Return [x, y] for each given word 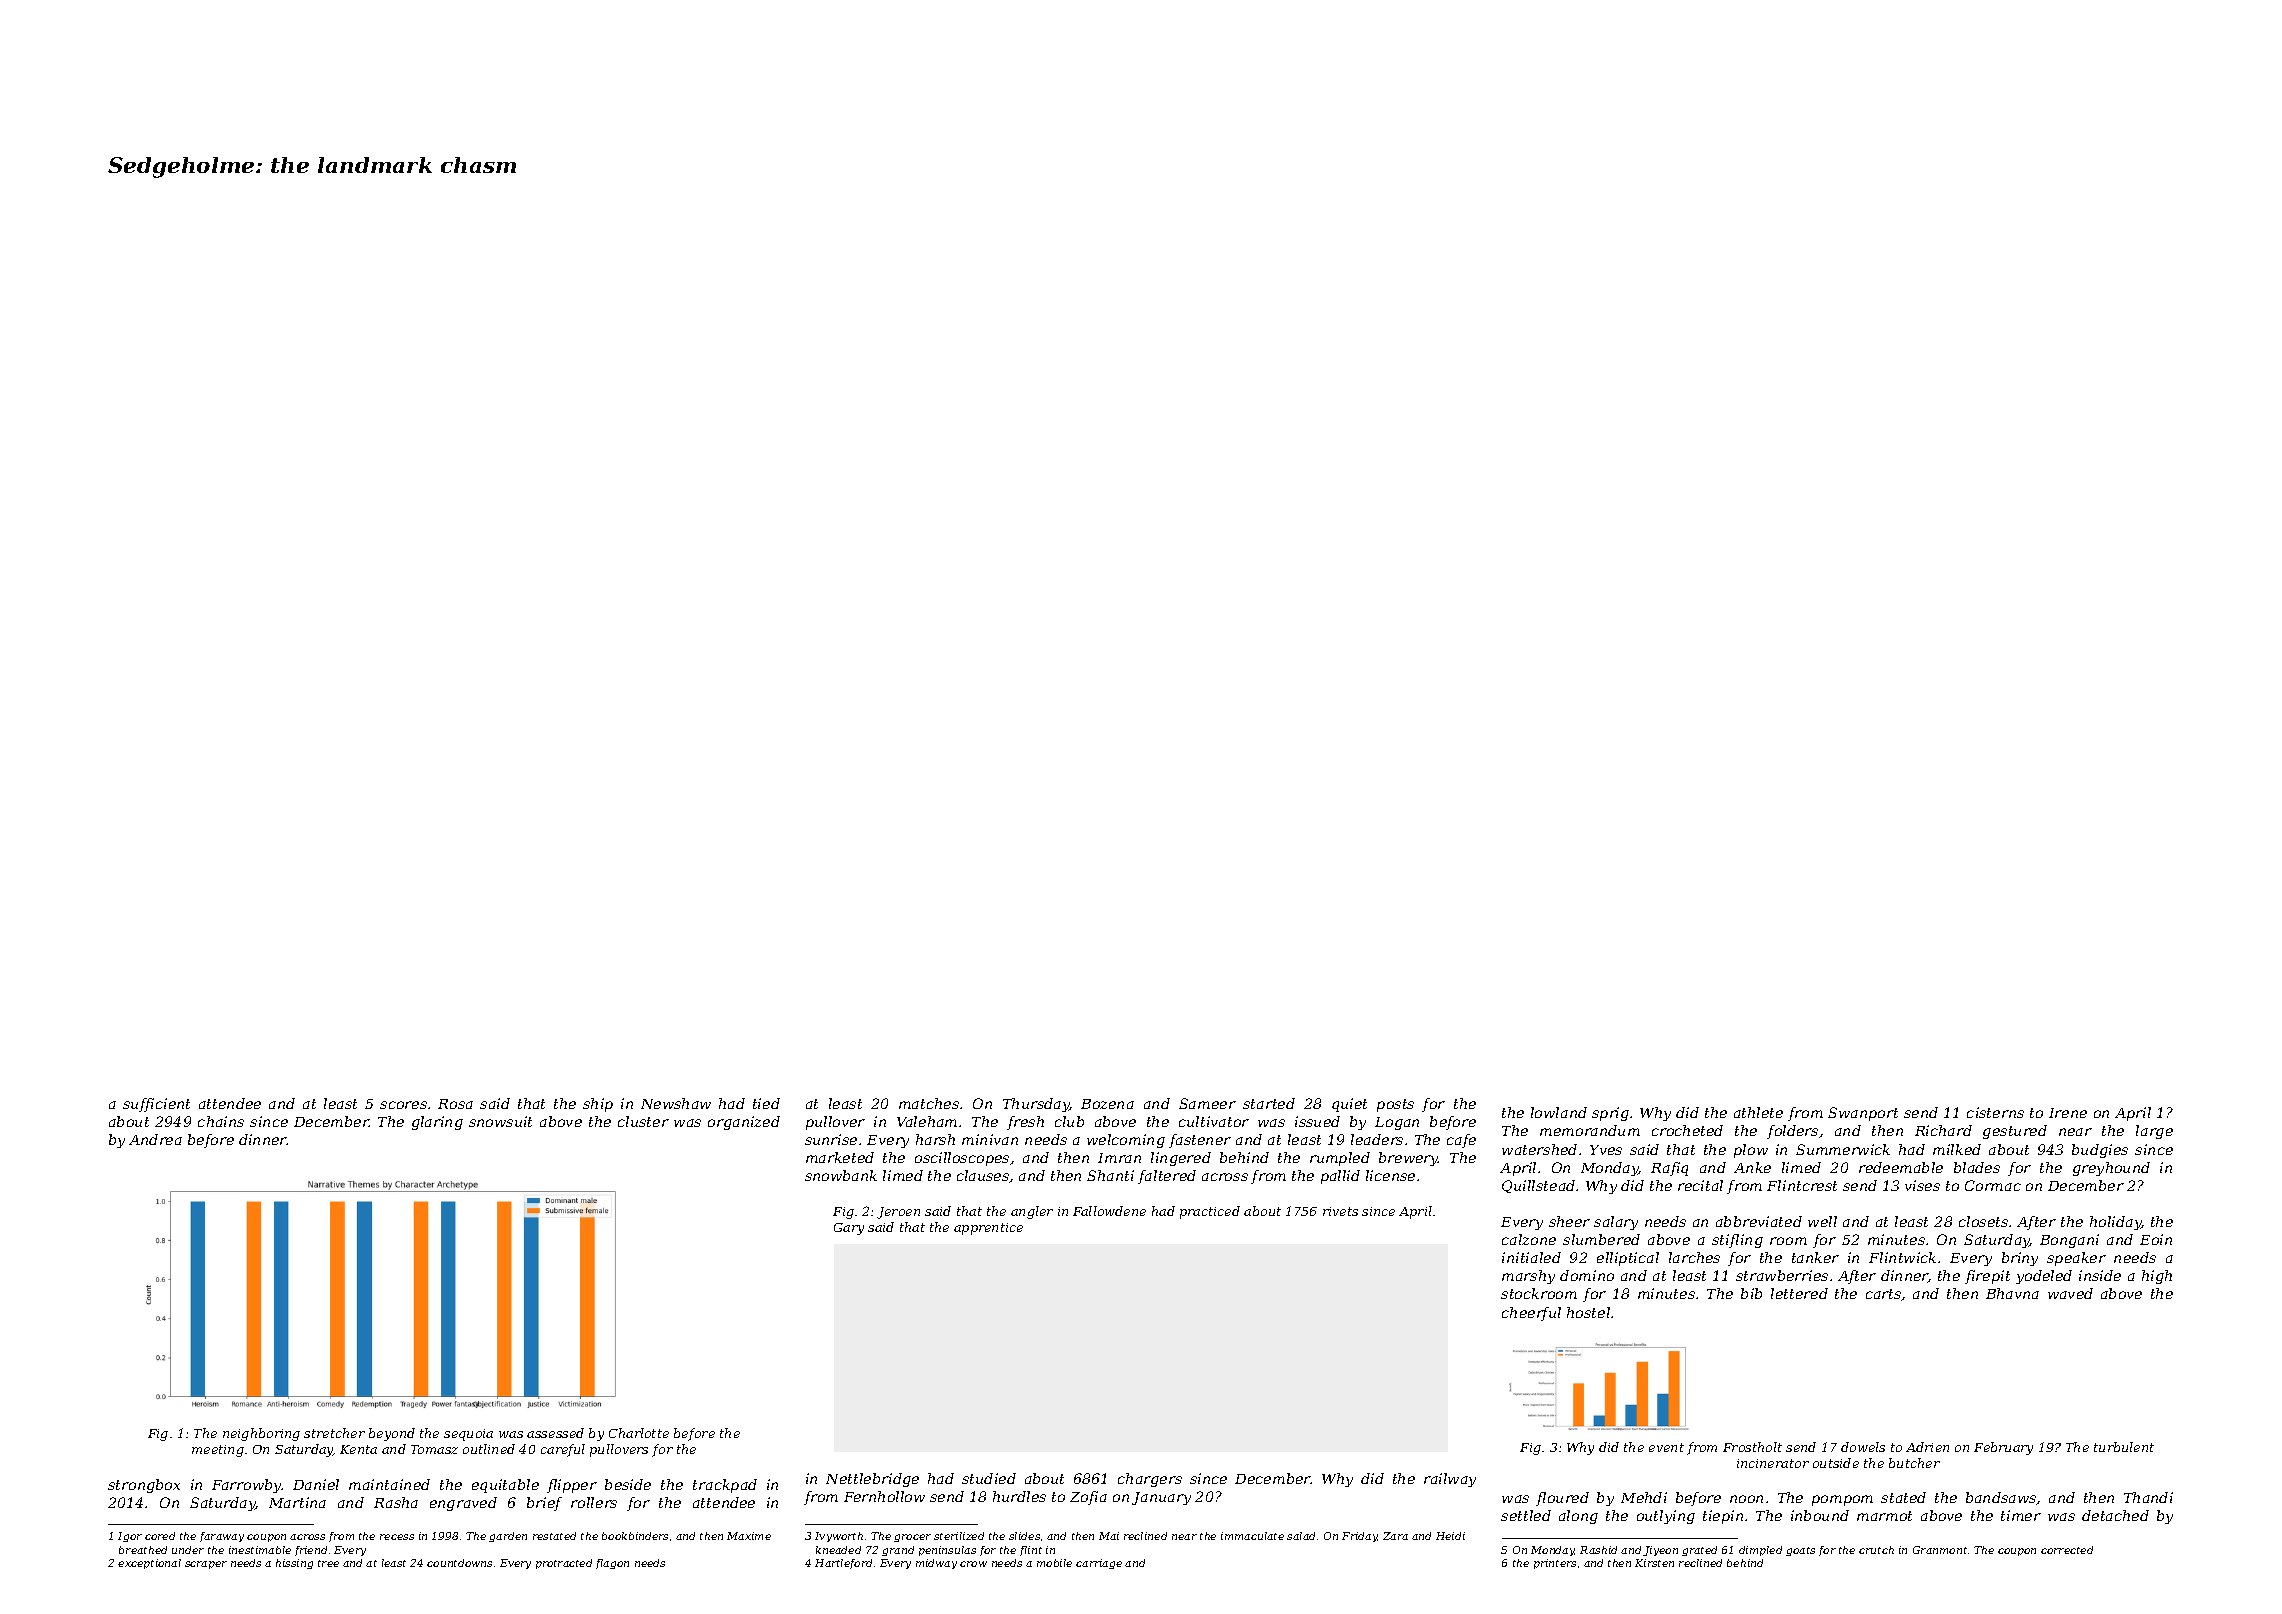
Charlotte [639, 1433]
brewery [1409, 1159]
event [1666, 1447]
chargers [1150, 1480]
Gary [849, 1229]
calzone [1529, 1239]
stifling [1737, 1241]
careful [563, 1450]
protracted [564, 1564]
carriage [1099, 1564]
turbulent [2124, 1447]
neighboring [261, 1434]
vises [1922, 1185]
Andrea [155, 1139]
